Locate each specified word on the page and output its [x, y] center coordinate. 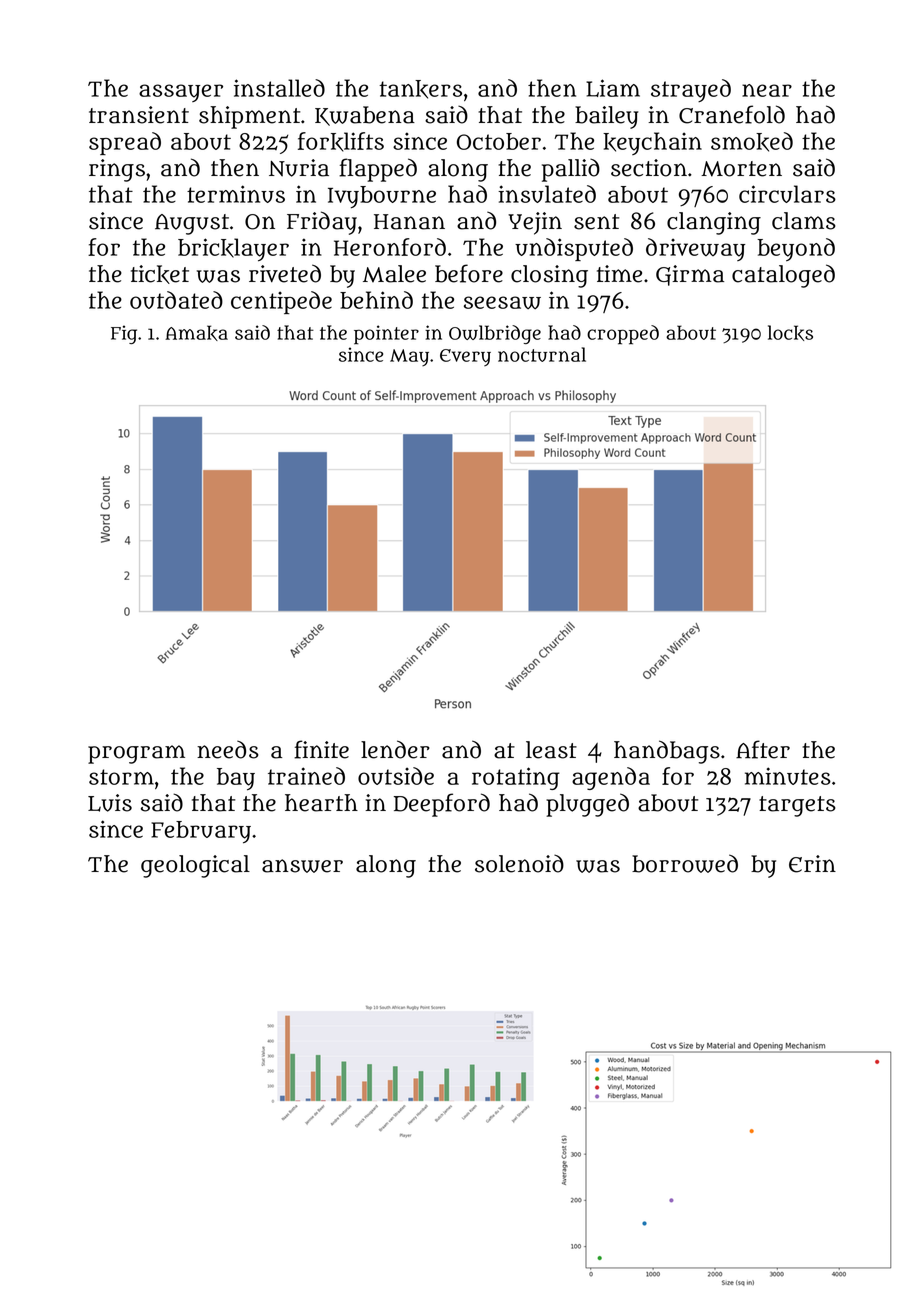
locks [790, 333]
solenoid [519, 864]
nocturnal [542, 354]
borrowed [685, 863]
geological [195, 866]
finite [321, 749]
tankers [420, 89]
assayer [181, 93]
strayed [691, 90]
